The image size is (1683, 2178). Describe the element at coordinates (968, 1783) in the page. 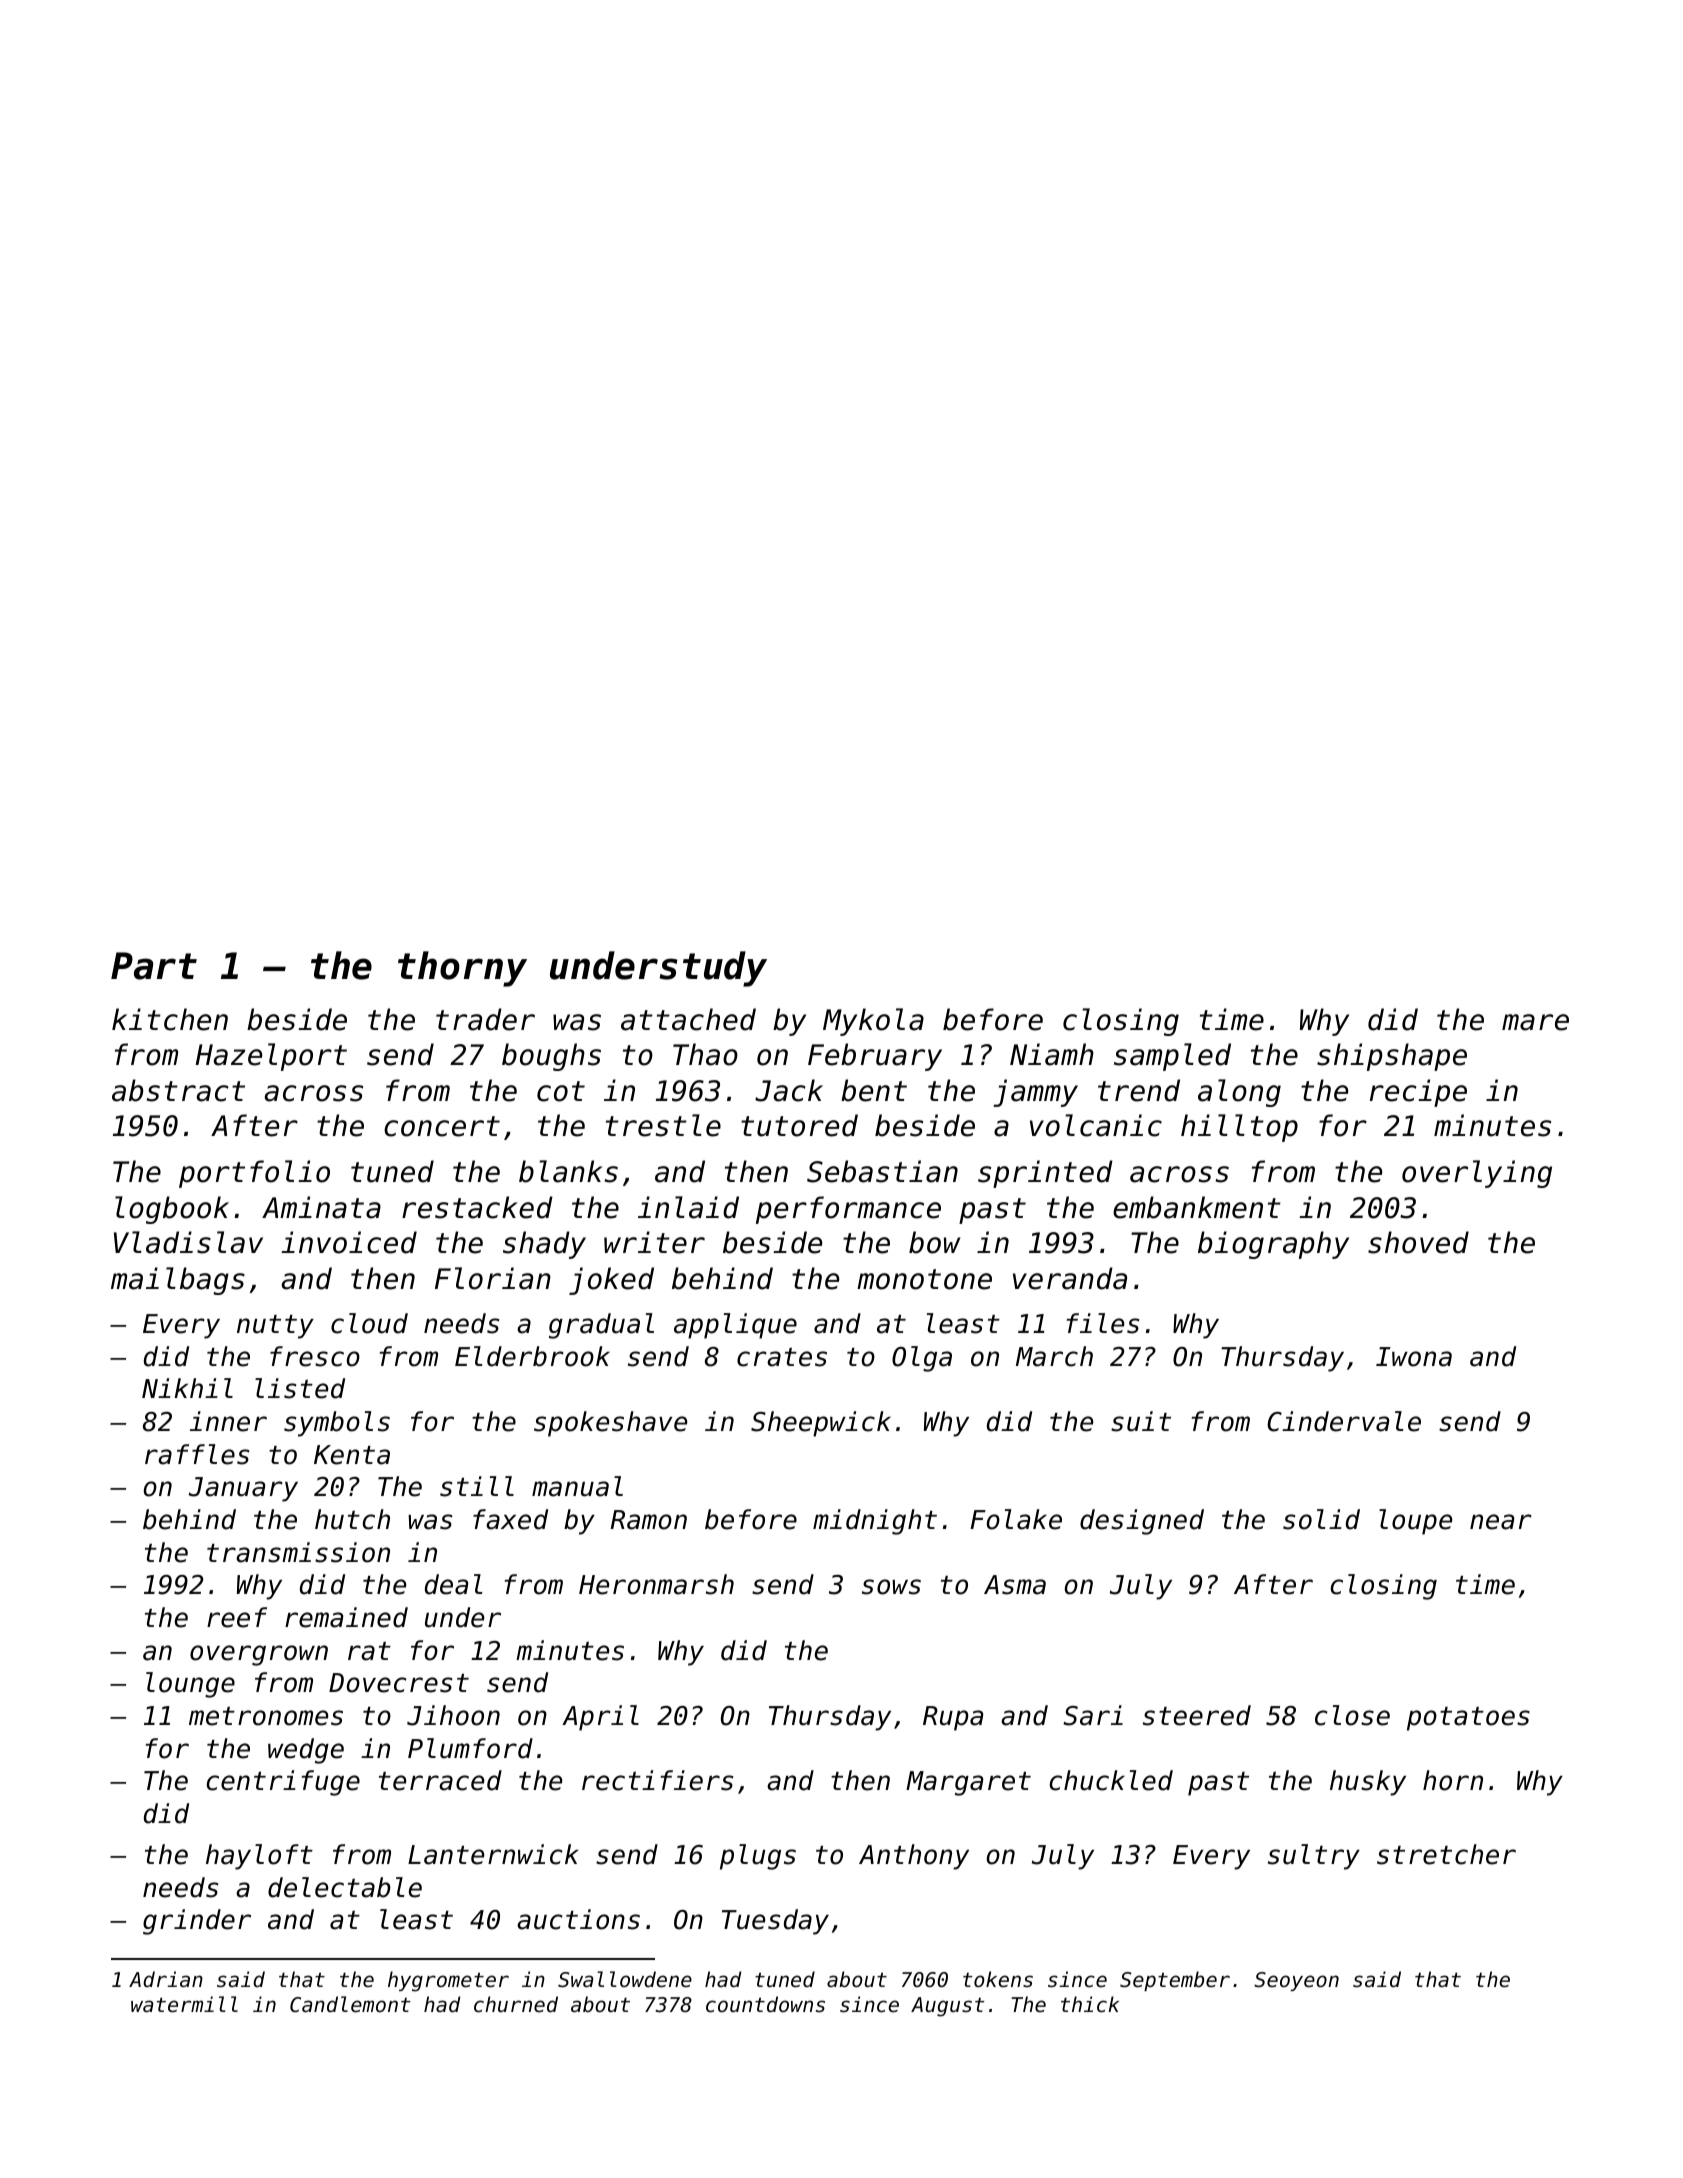

I see `Margaret` at that location.
